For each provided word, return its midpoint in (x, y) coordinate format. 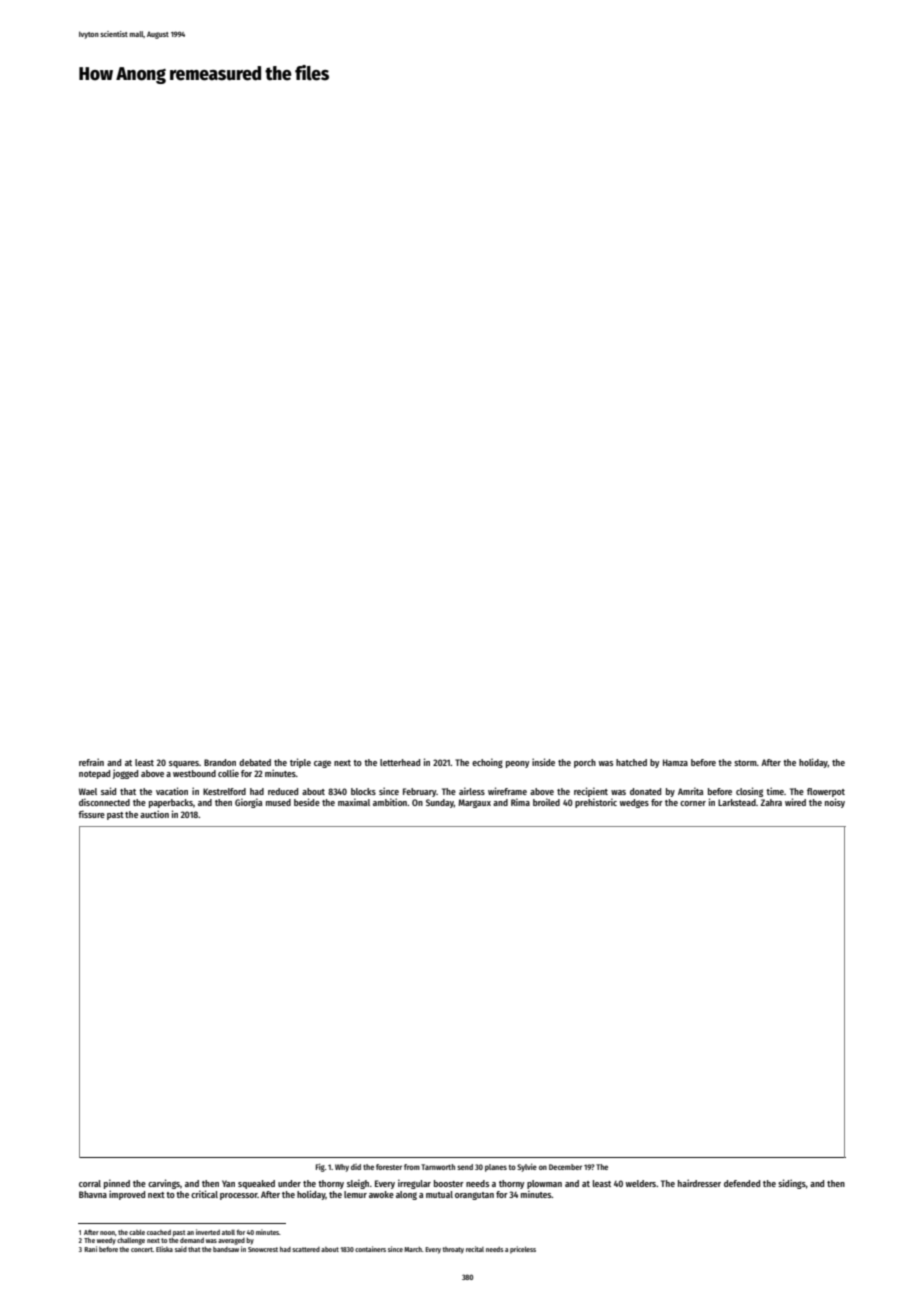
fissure (91, 814)
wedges (634, 803)
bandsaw (226, 1249)
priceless (523, 1250)
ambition (390, 802)
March (413, 1249)
